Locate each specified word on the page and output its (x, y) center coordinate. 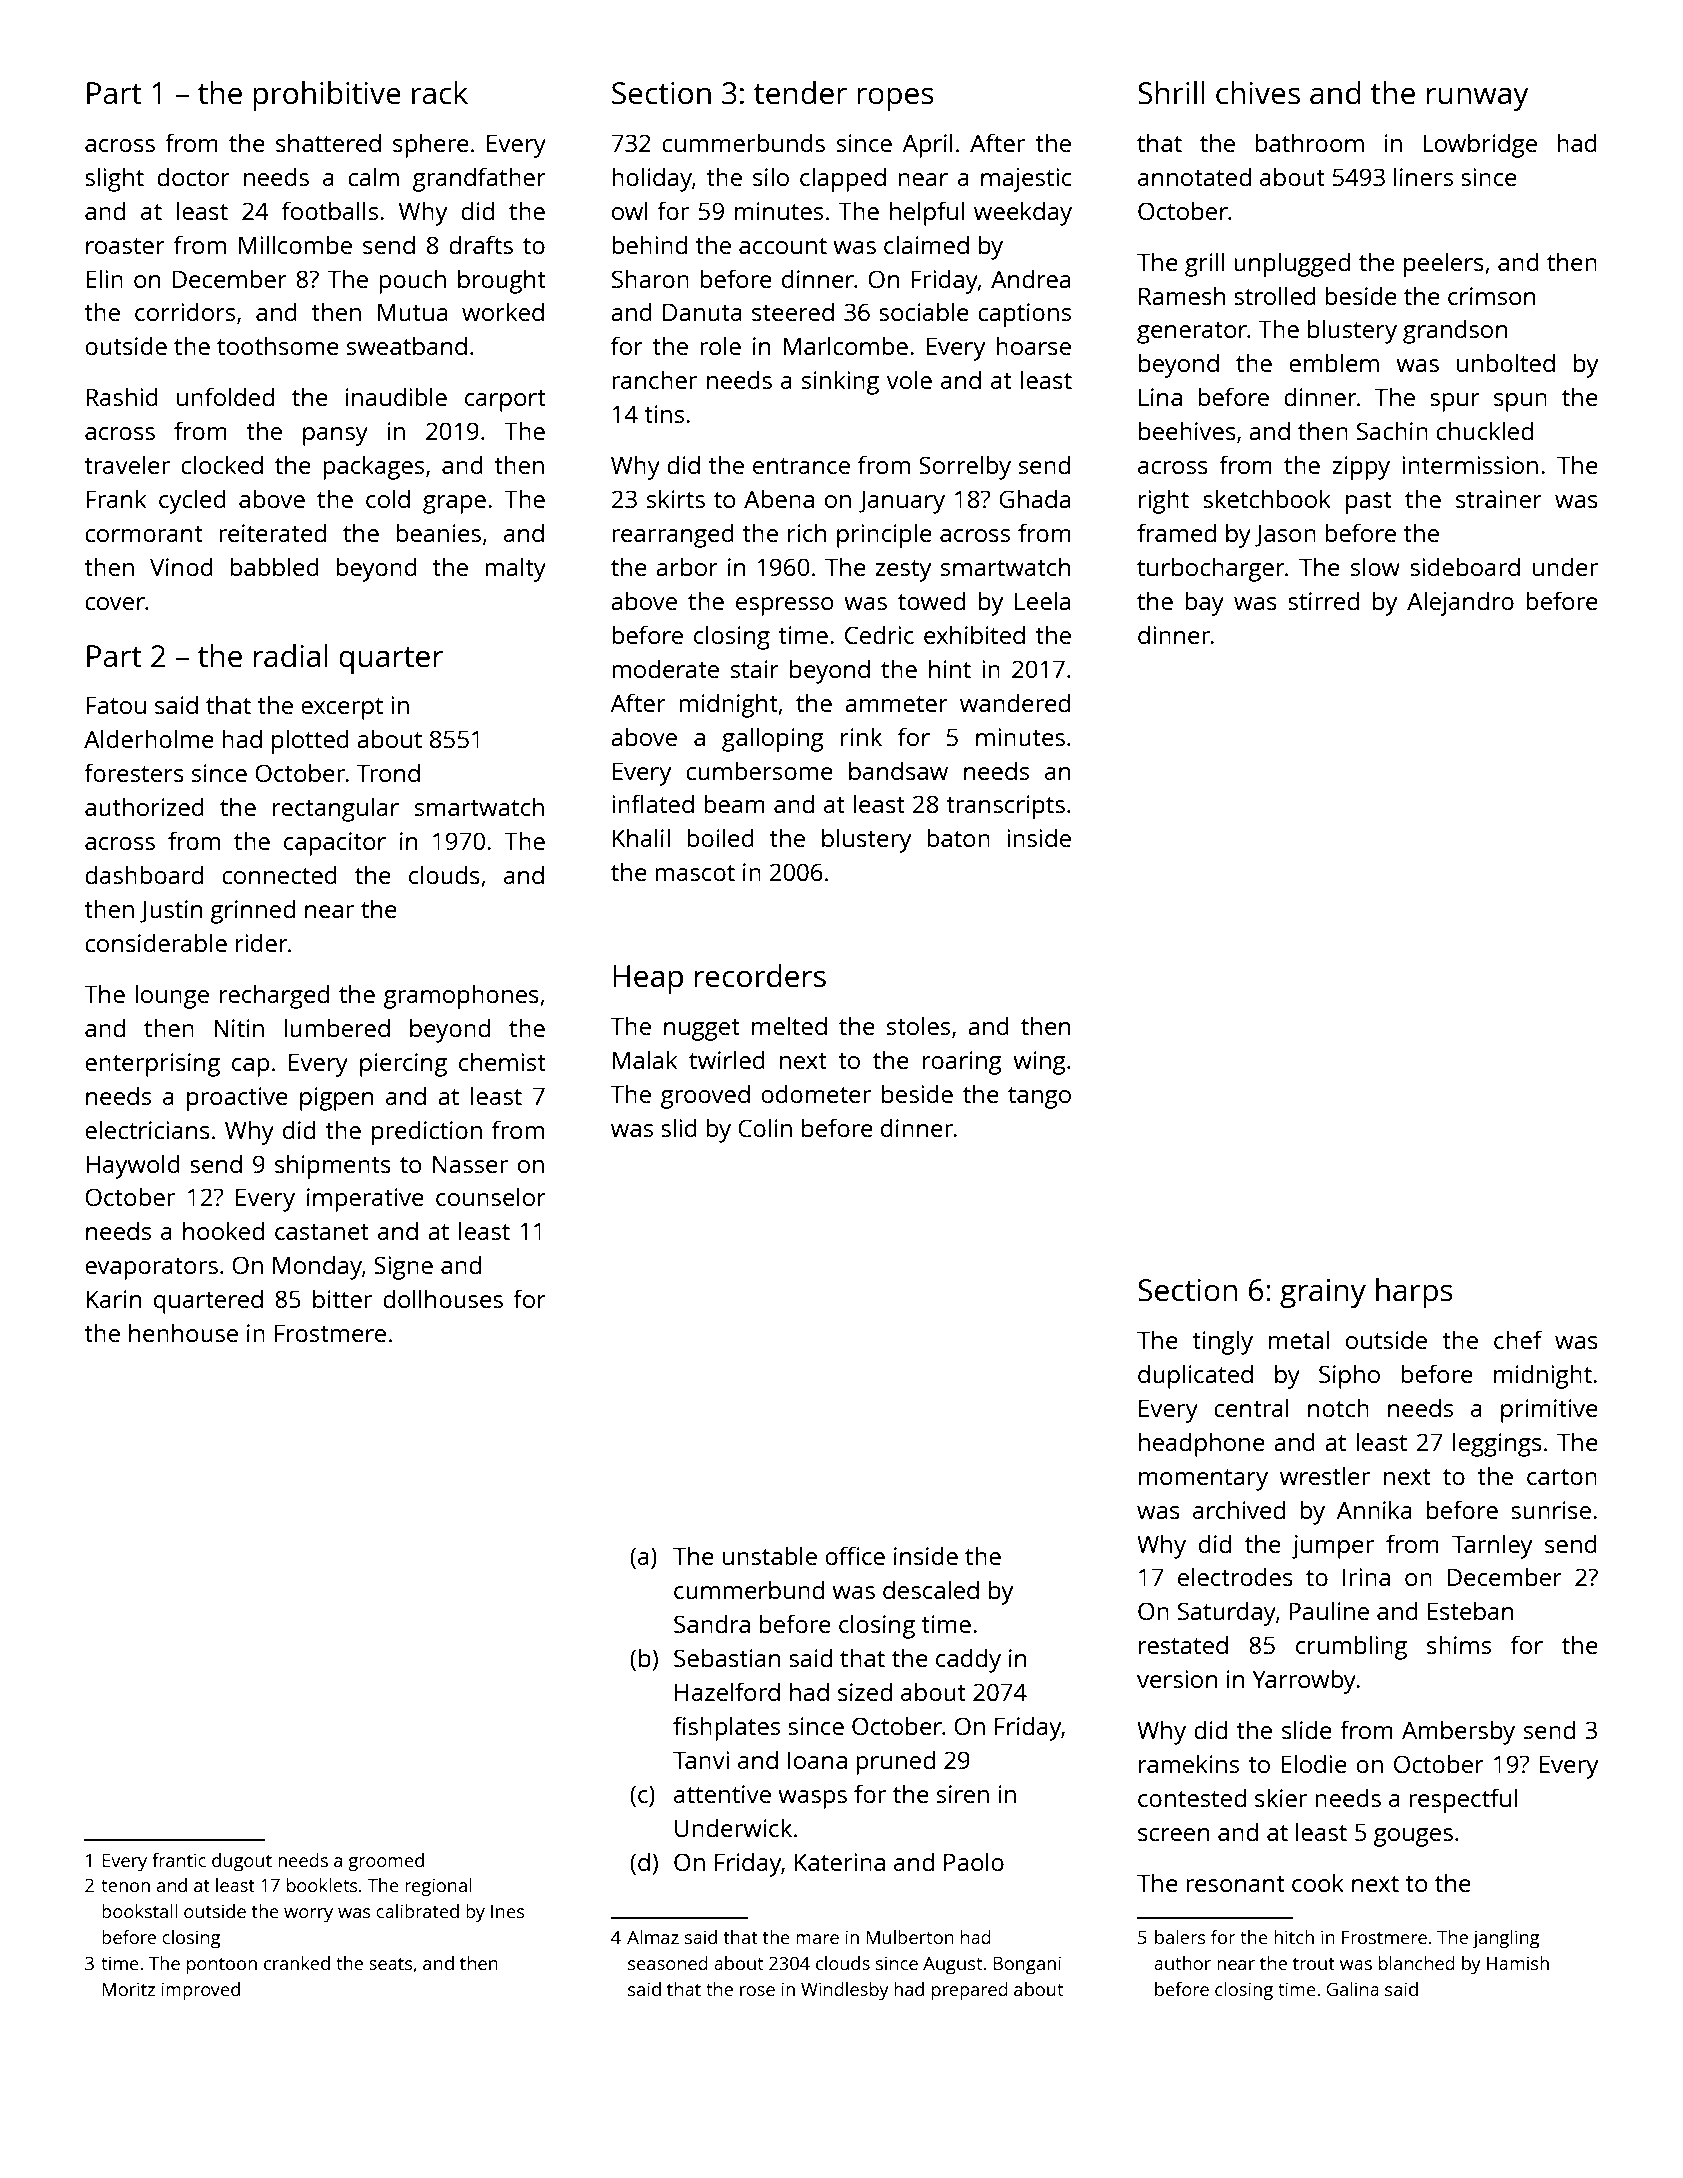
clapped (843, 179)
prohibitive (327, 96)
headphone (1202, 1444)
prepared (970, 1991)
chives (1258, 93)
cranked (297, 1963)
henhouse (183, 1332)
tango (1039, 1098)
